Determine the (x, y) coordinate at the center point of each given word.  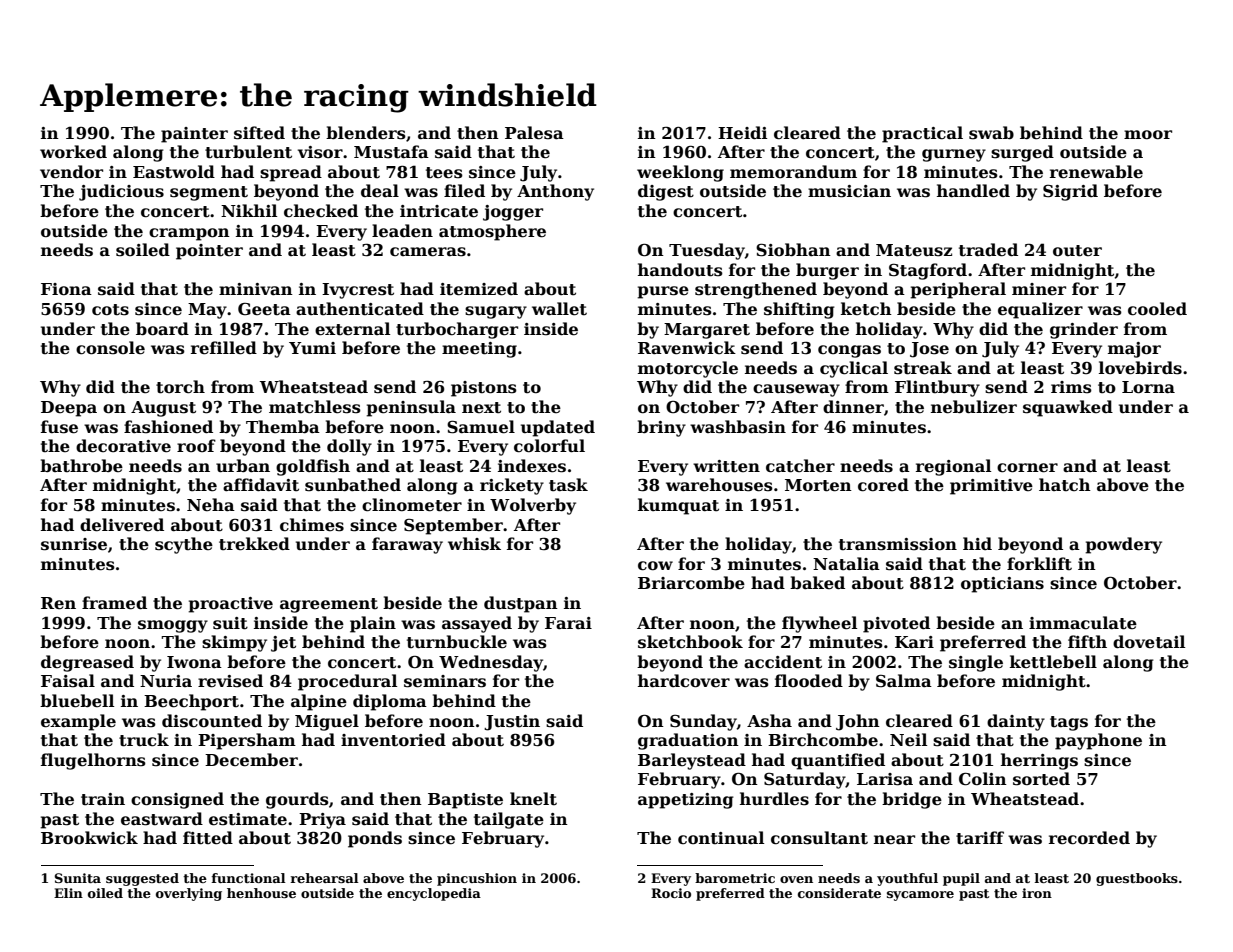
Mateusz (914, 250)
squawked (1068, 408)
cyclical (854, 369)
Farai (568, 623)
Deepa (69, 409)
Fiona (66, 289)
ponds (375, 839)
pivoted (896, 624)
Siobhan (793, 250)
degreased (87, 663)
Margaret (707, 331)
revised (230, 681)
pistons (484, 389)
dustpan (521, 604)
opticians (1002, 585)
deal (380, 190)
